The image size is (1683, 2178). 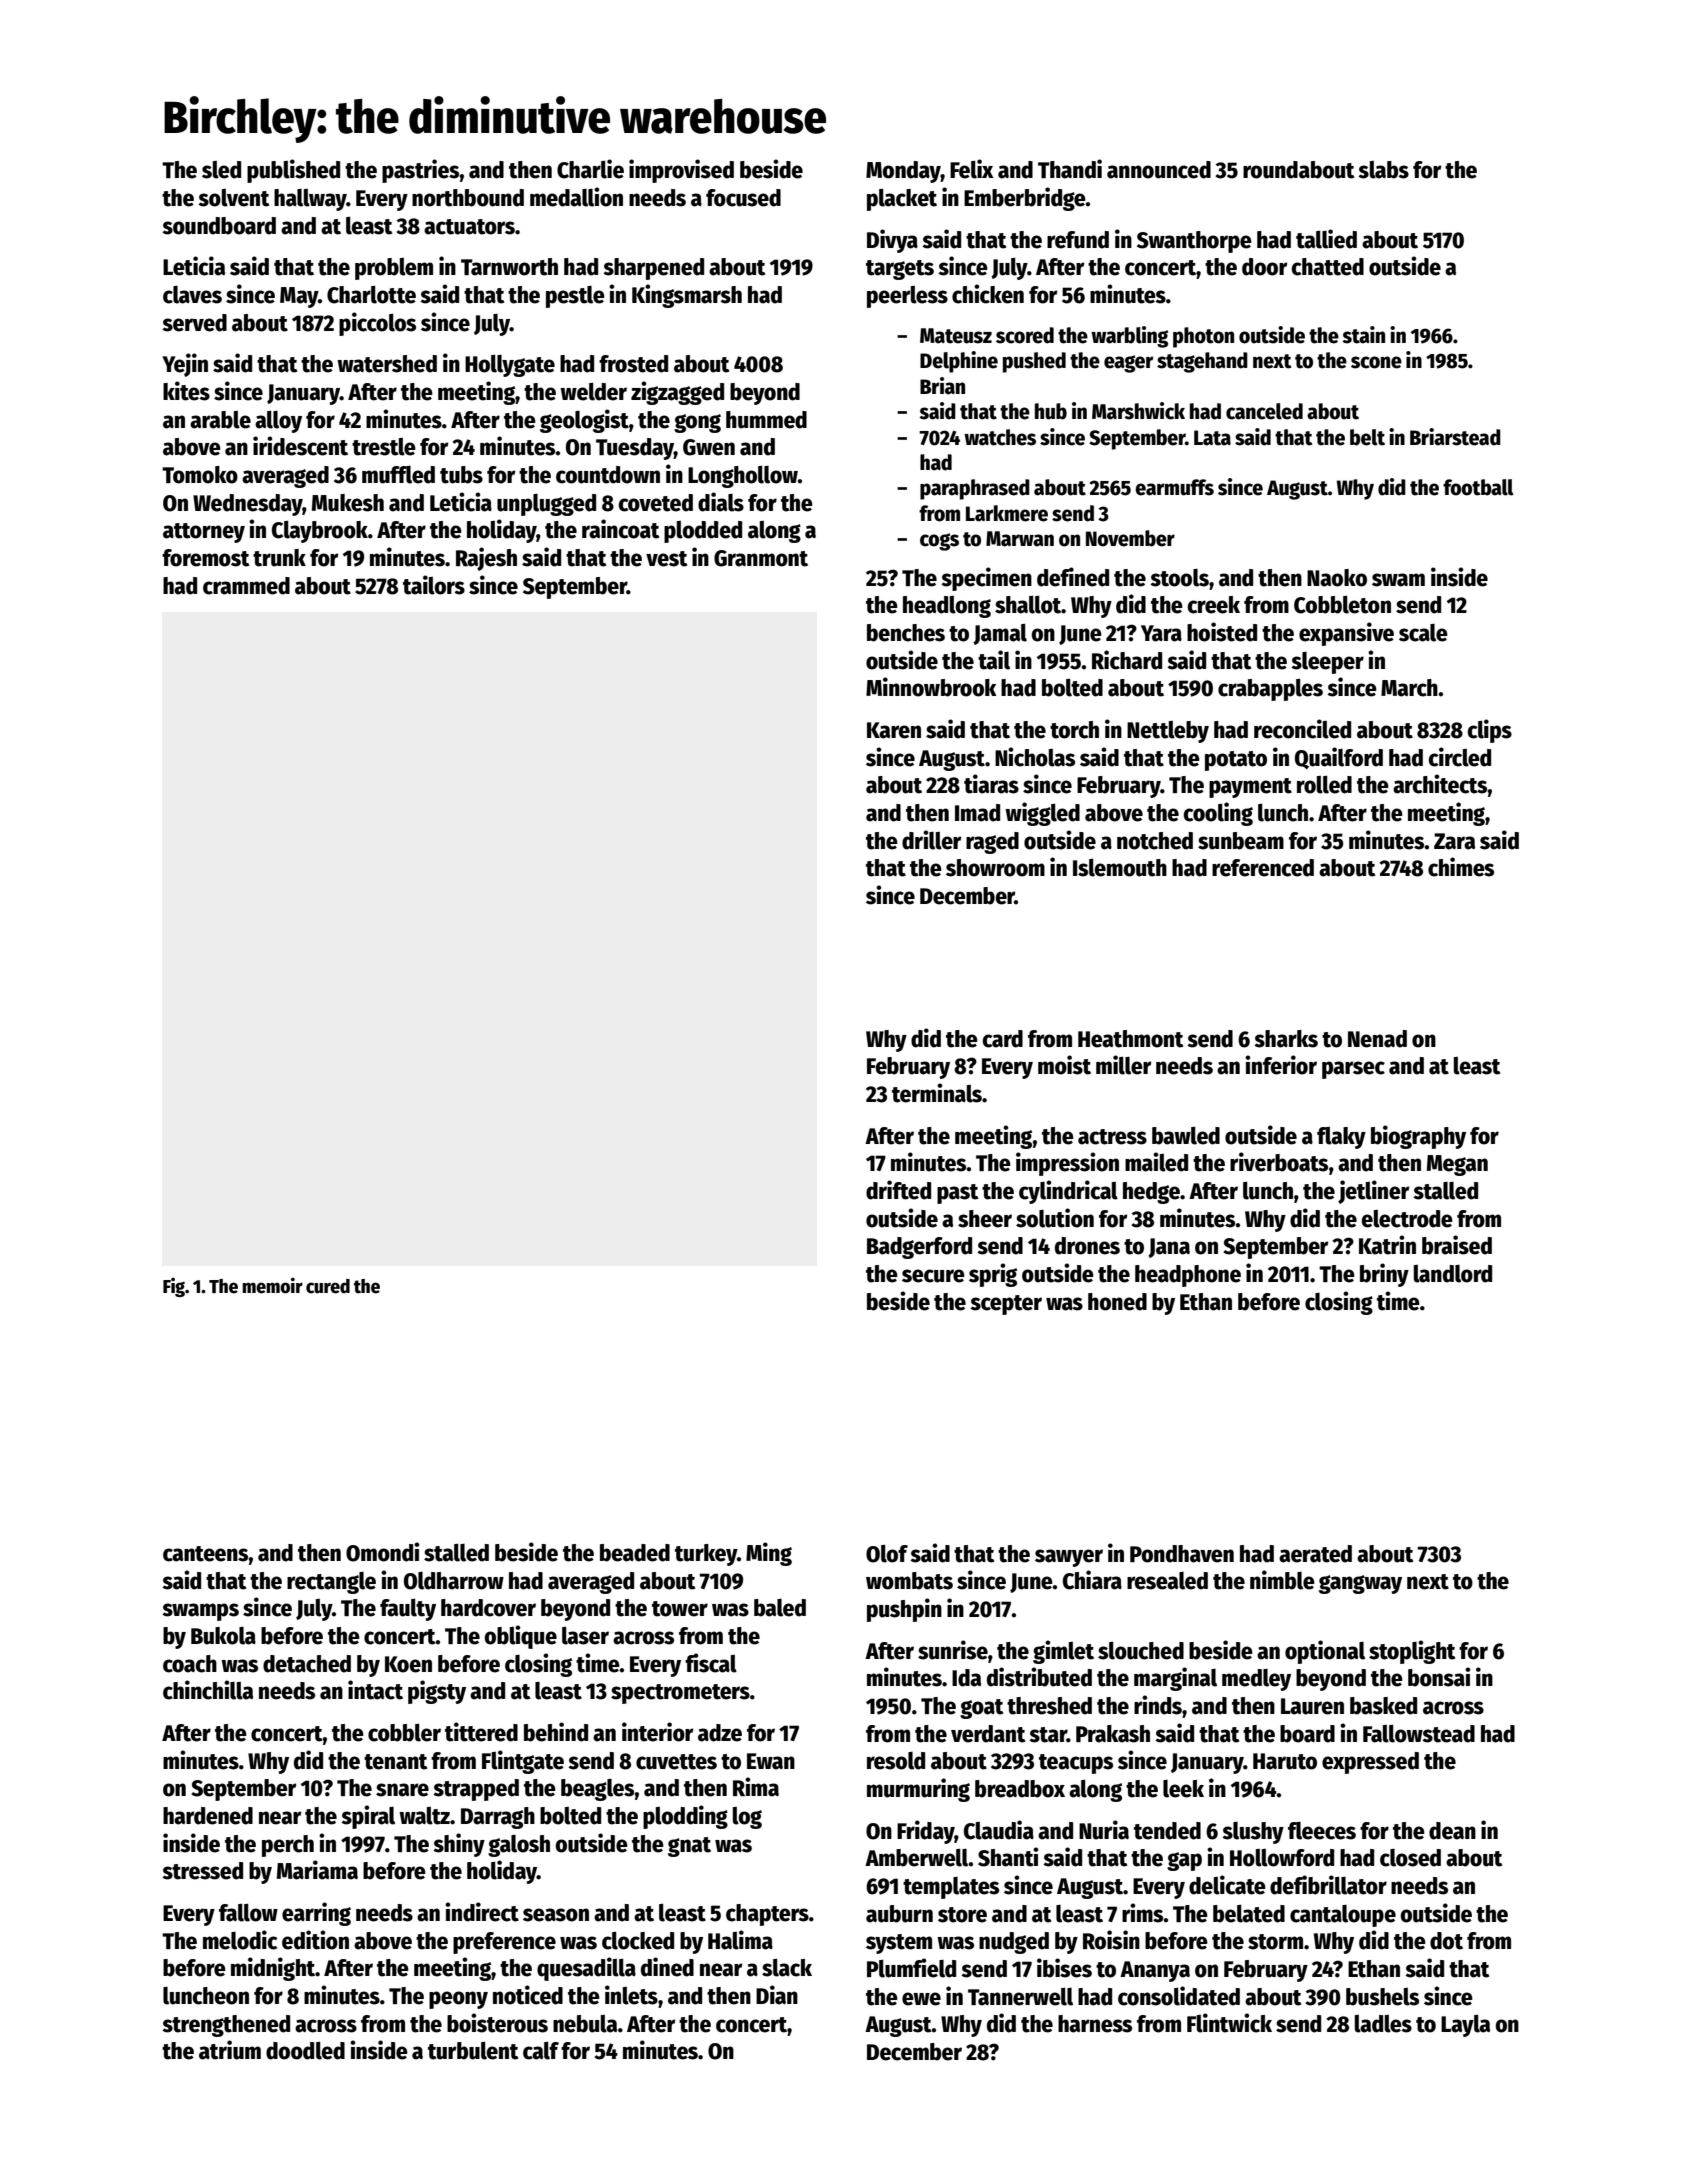 What do you see at coordinates (777, 1995) in the document?
I see `Dian` at bounding box center [777, 1995].
